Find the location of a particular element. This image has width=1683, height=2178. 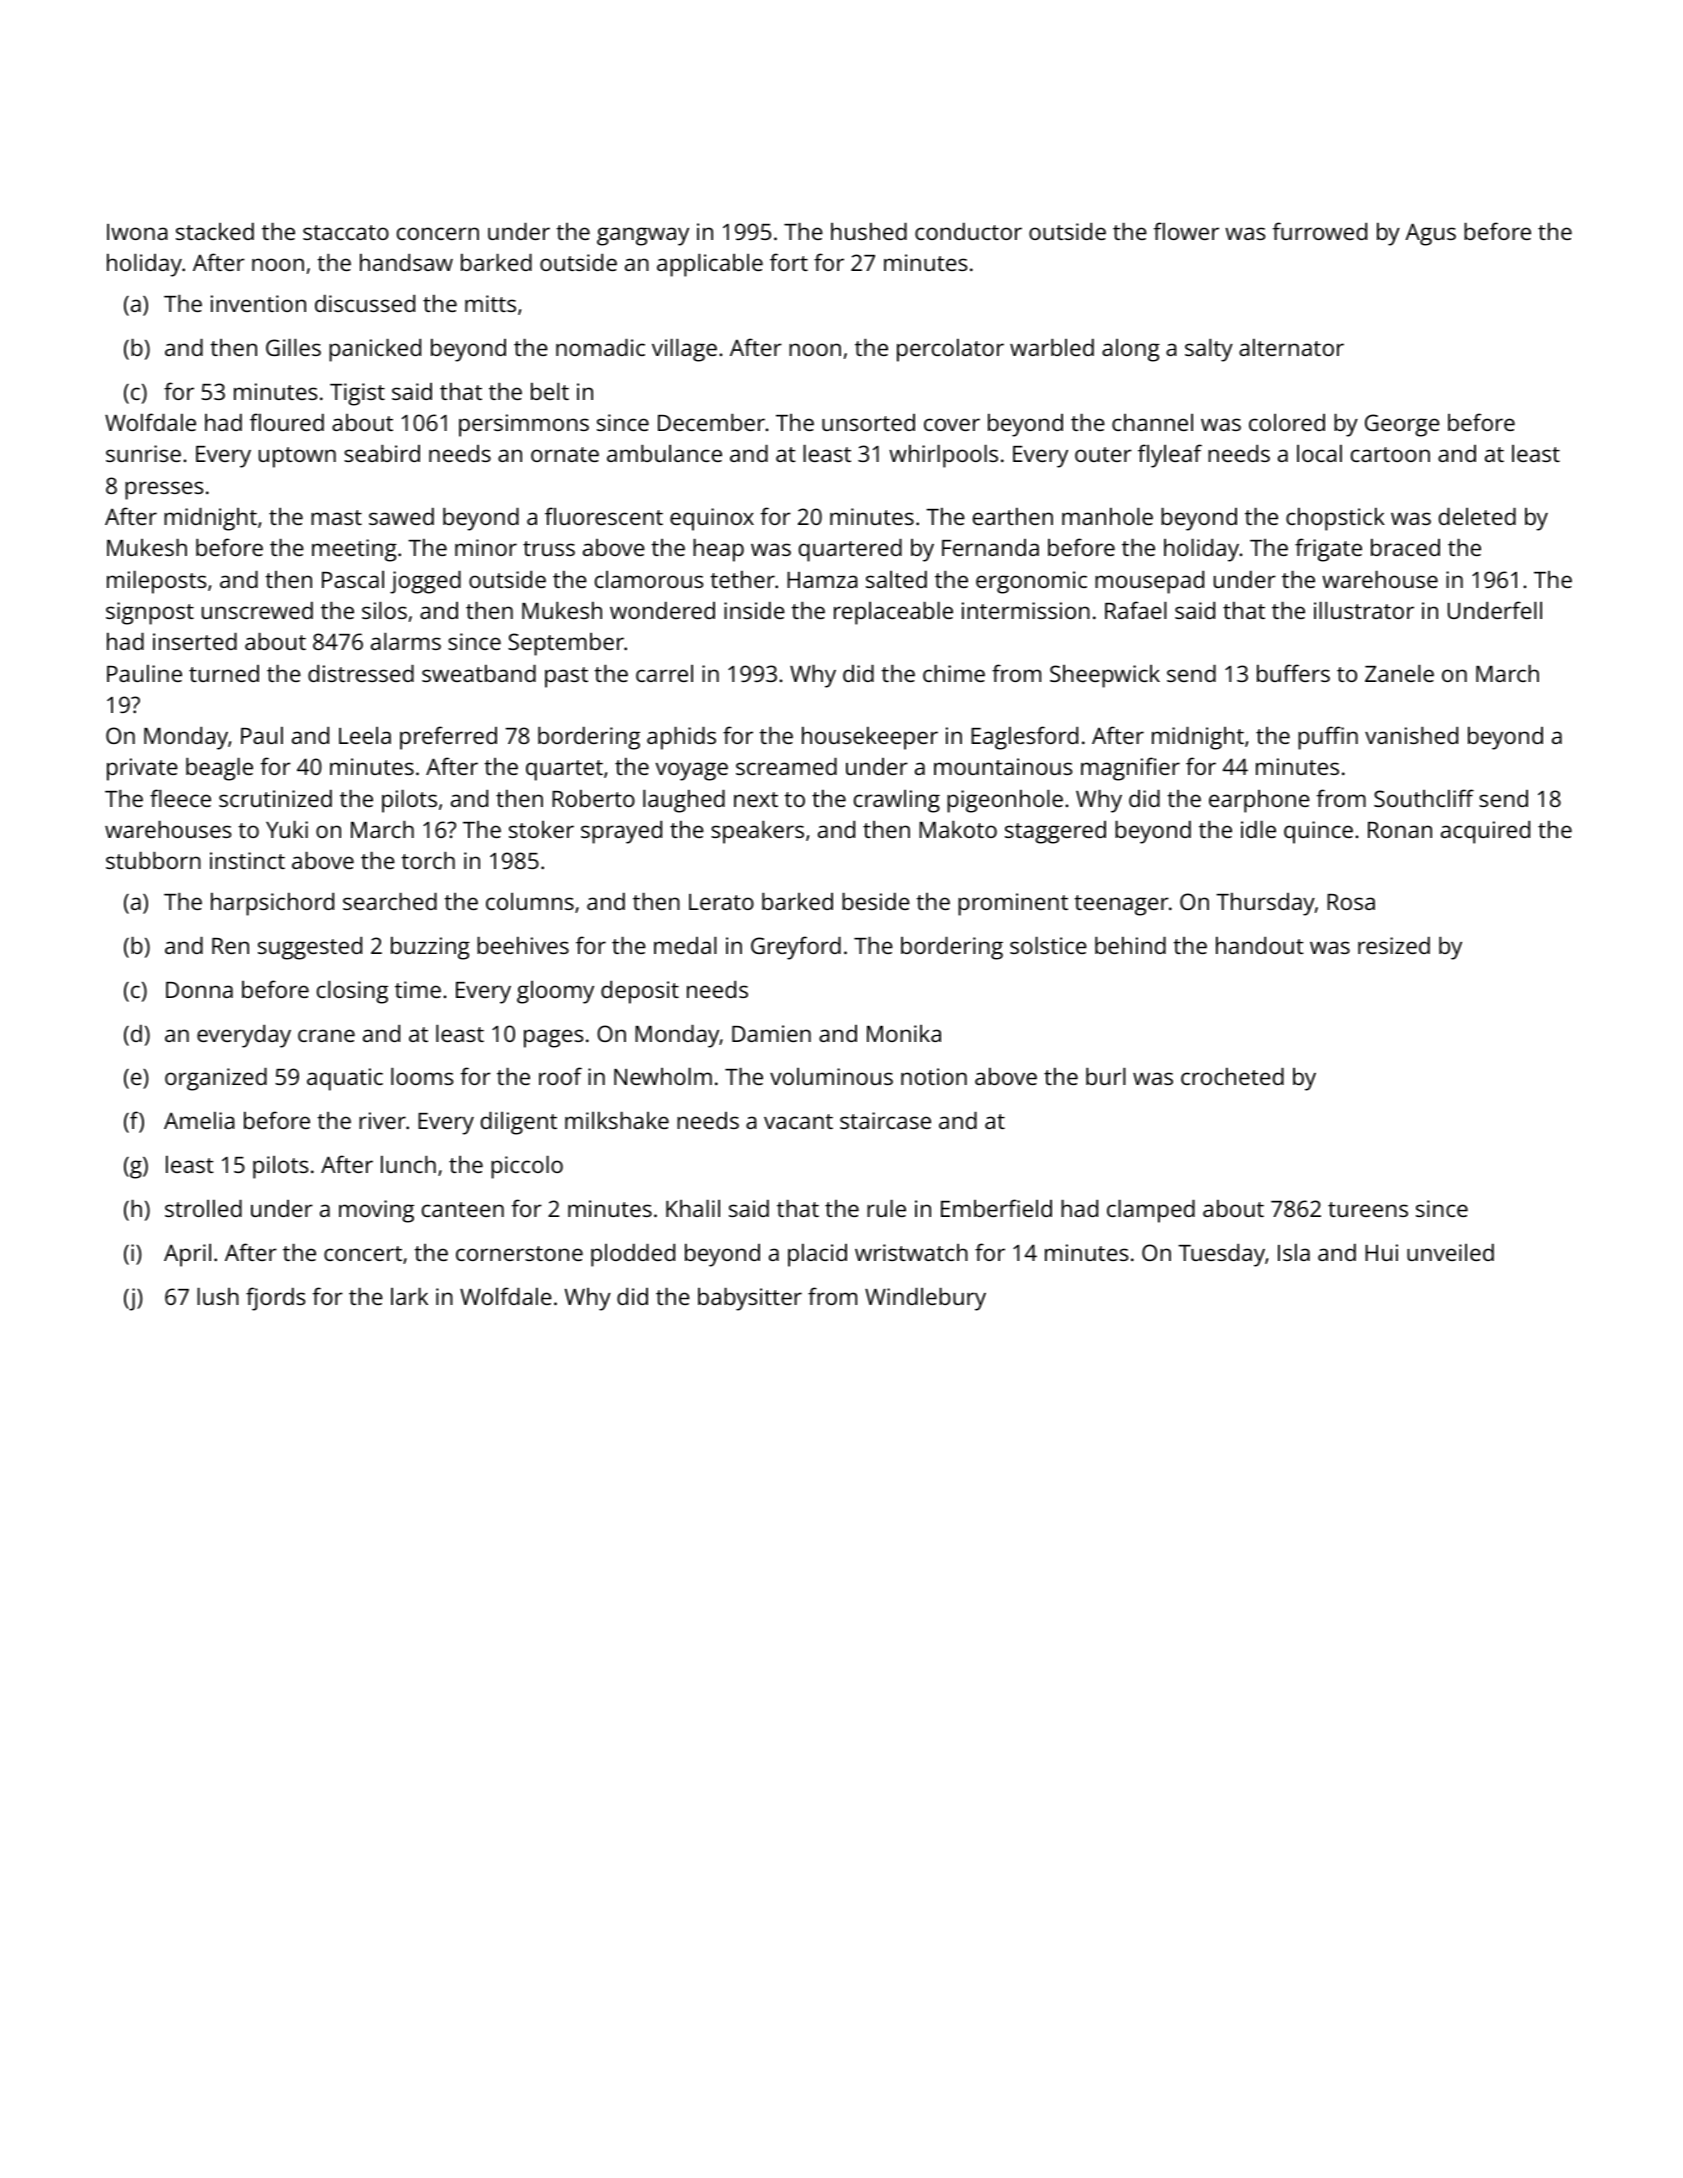

sunrise is located at coordinates (143, 453).
